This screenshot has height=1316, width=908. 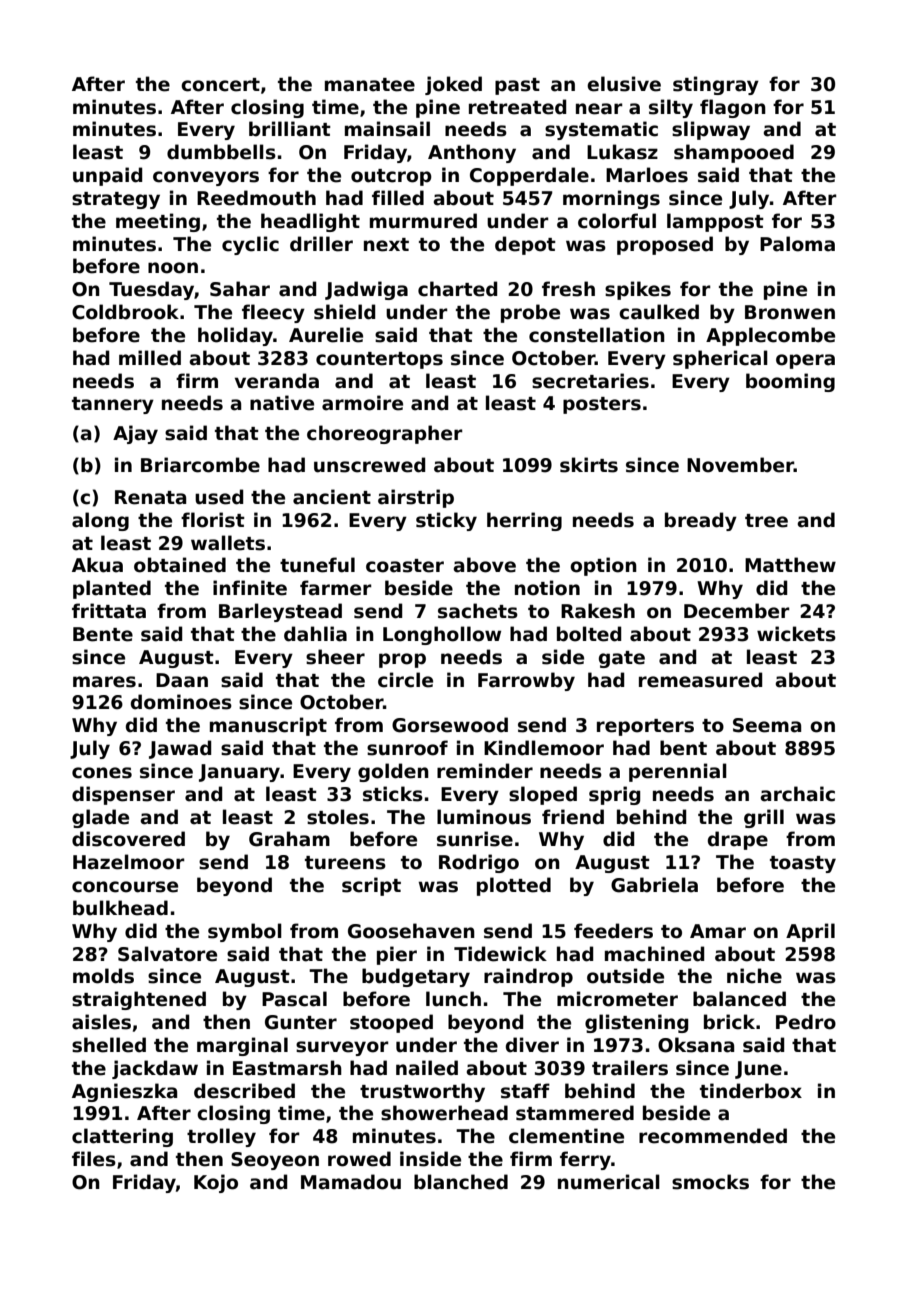 I want to click on Kojo, so click(x=216, y=1183).
